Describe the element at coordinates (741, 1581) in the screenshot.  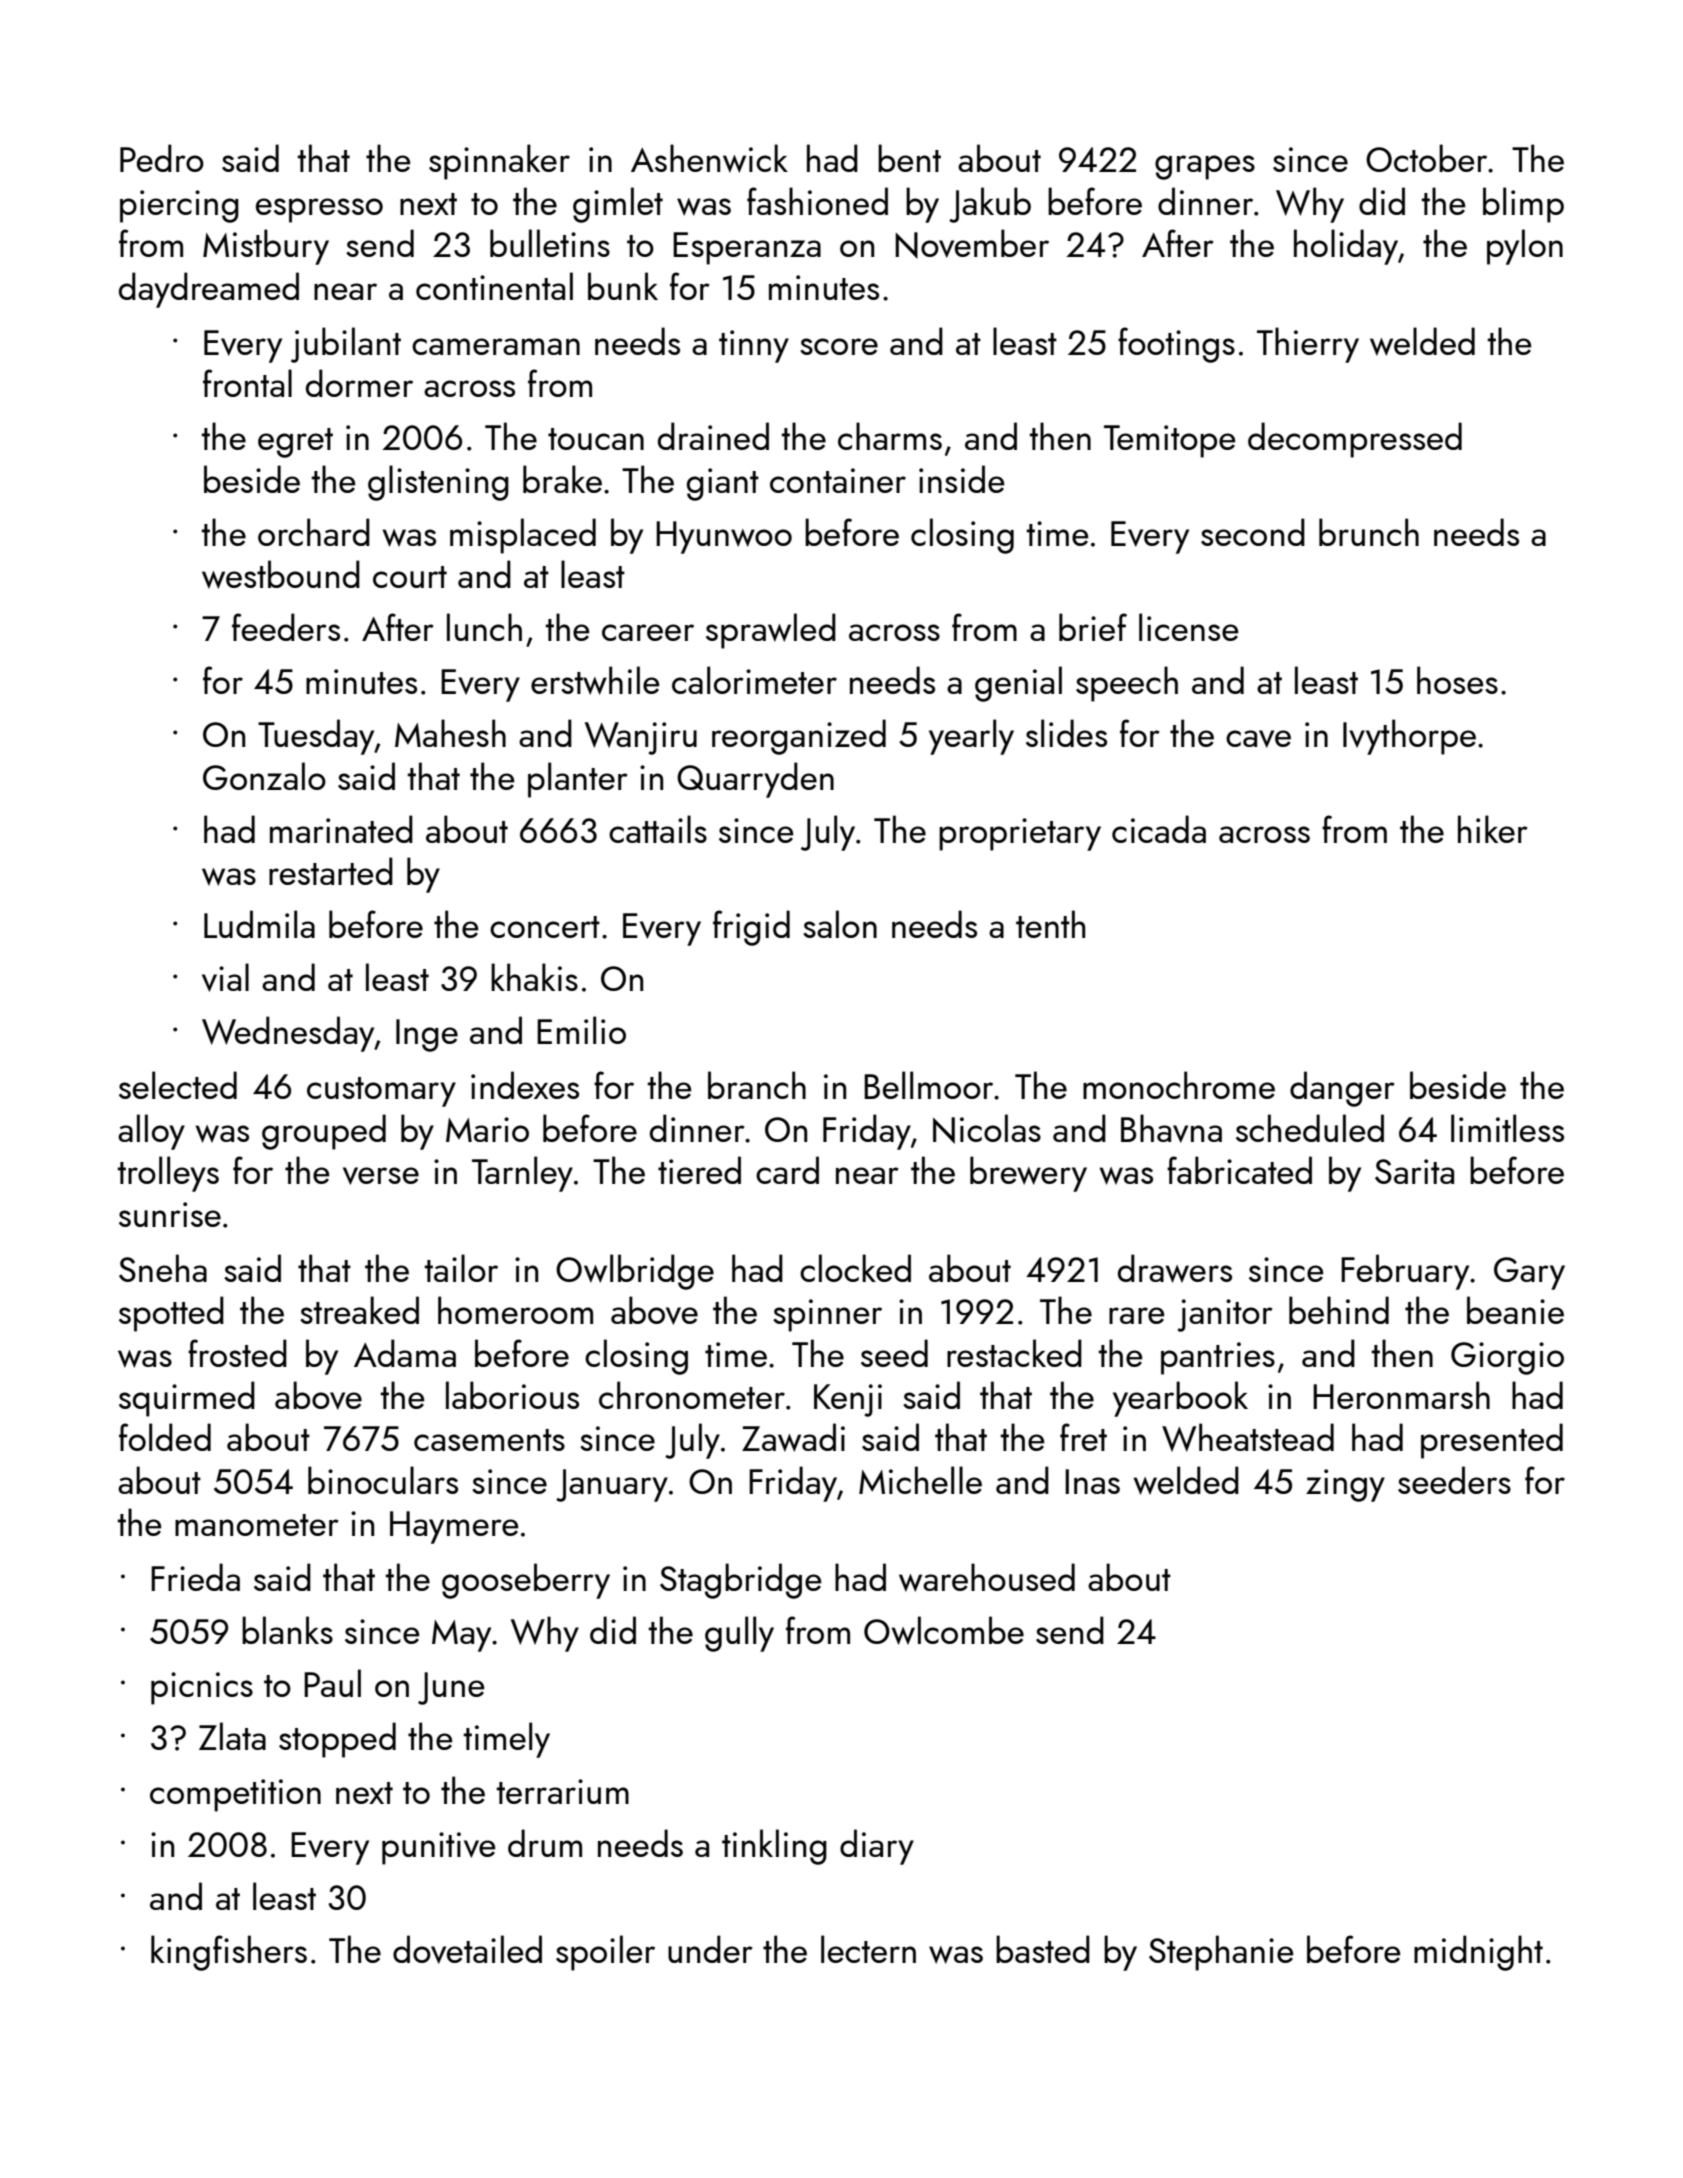
I see `Stagbridge` at that location.
